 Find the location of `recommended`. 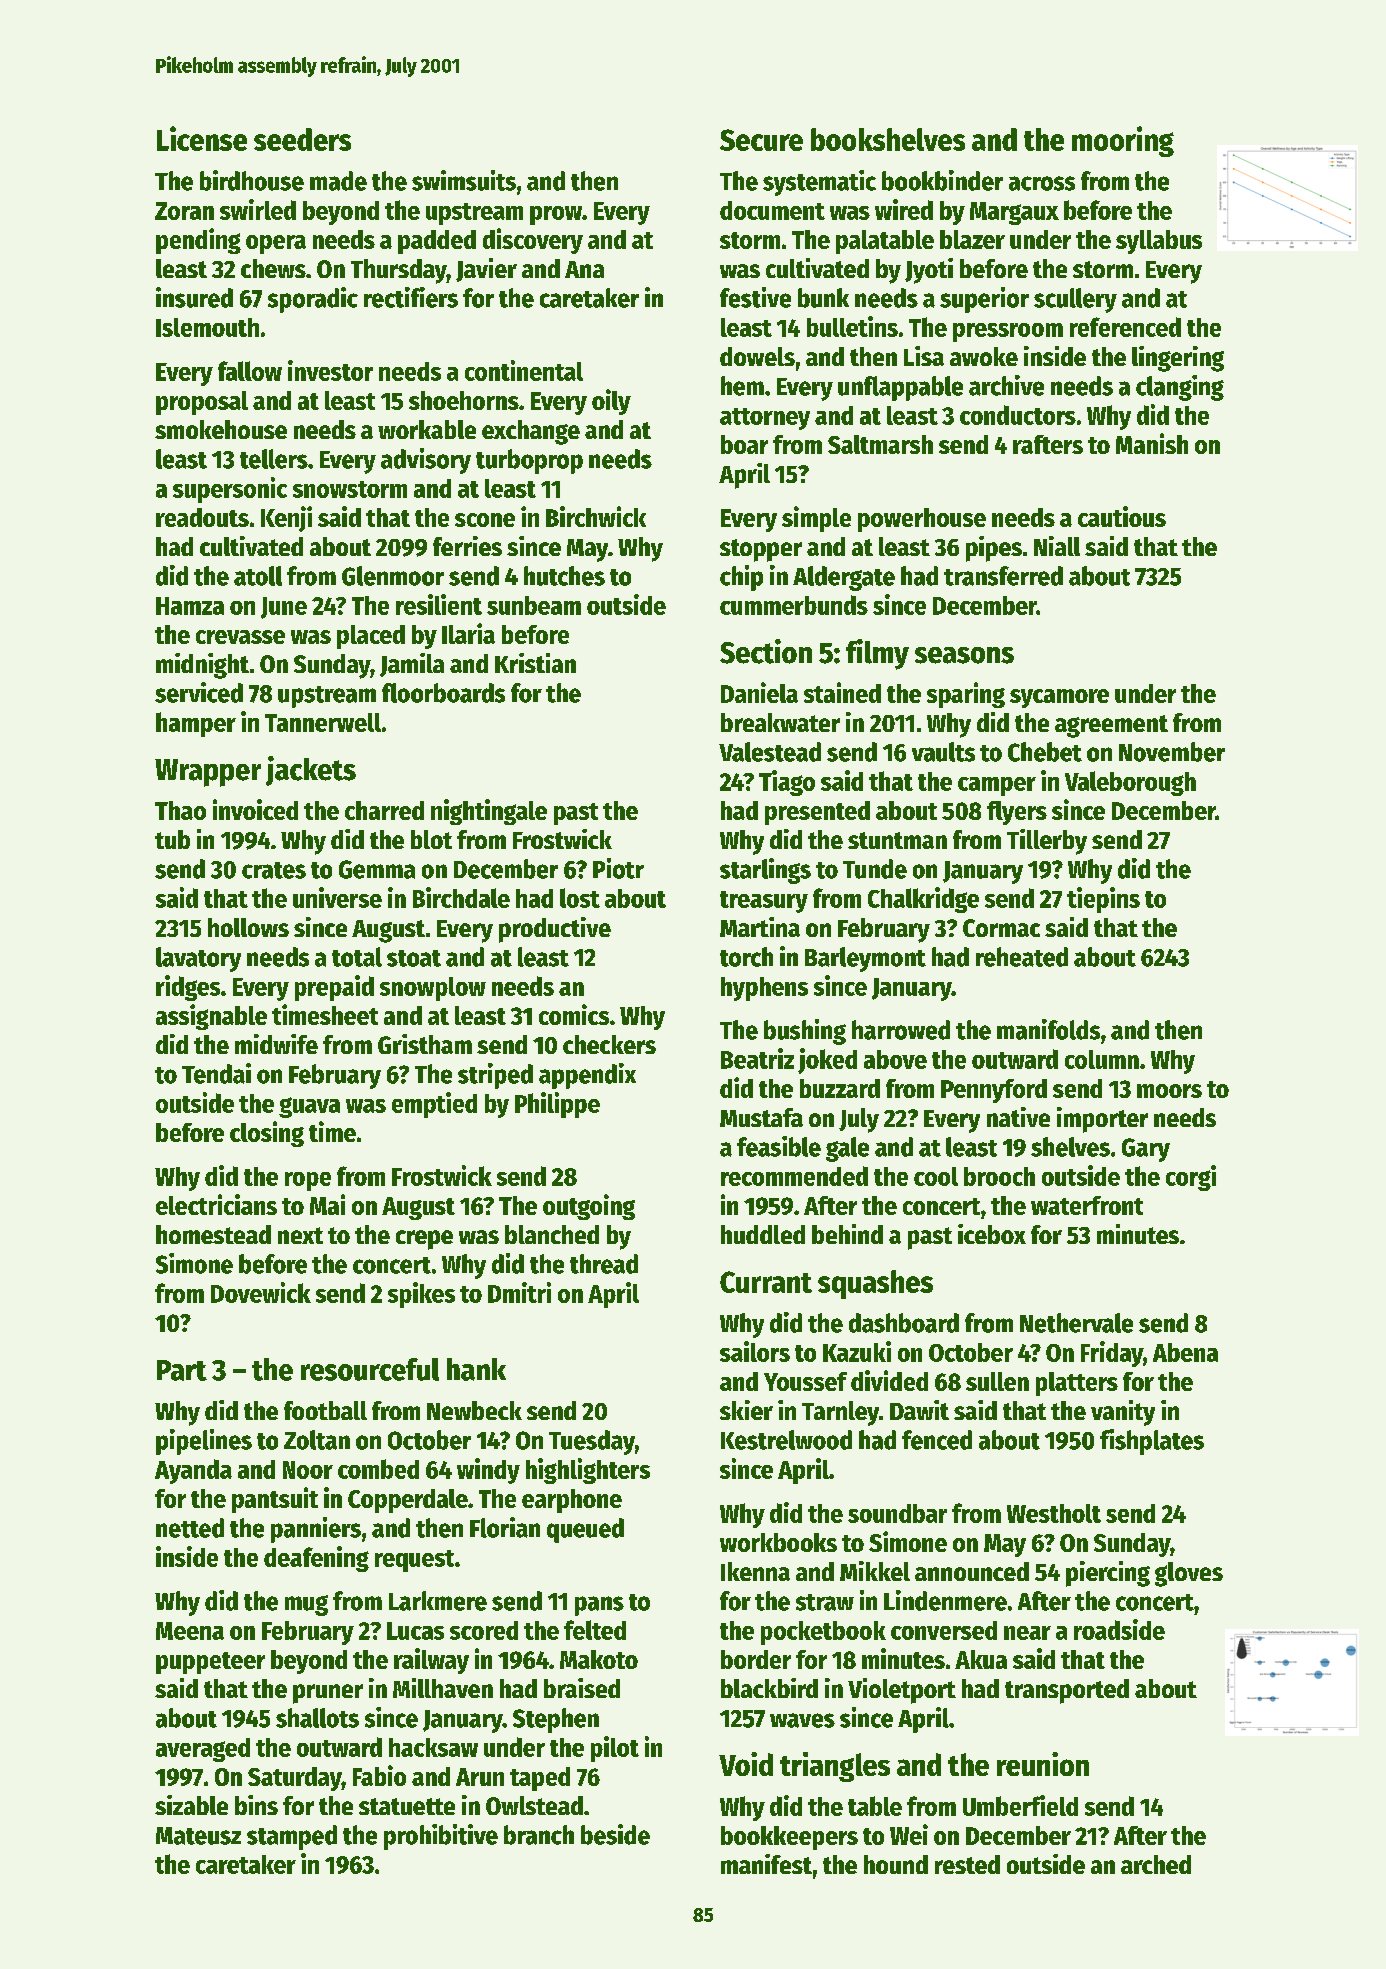

recommended is located at coordinates (794, 1176).
